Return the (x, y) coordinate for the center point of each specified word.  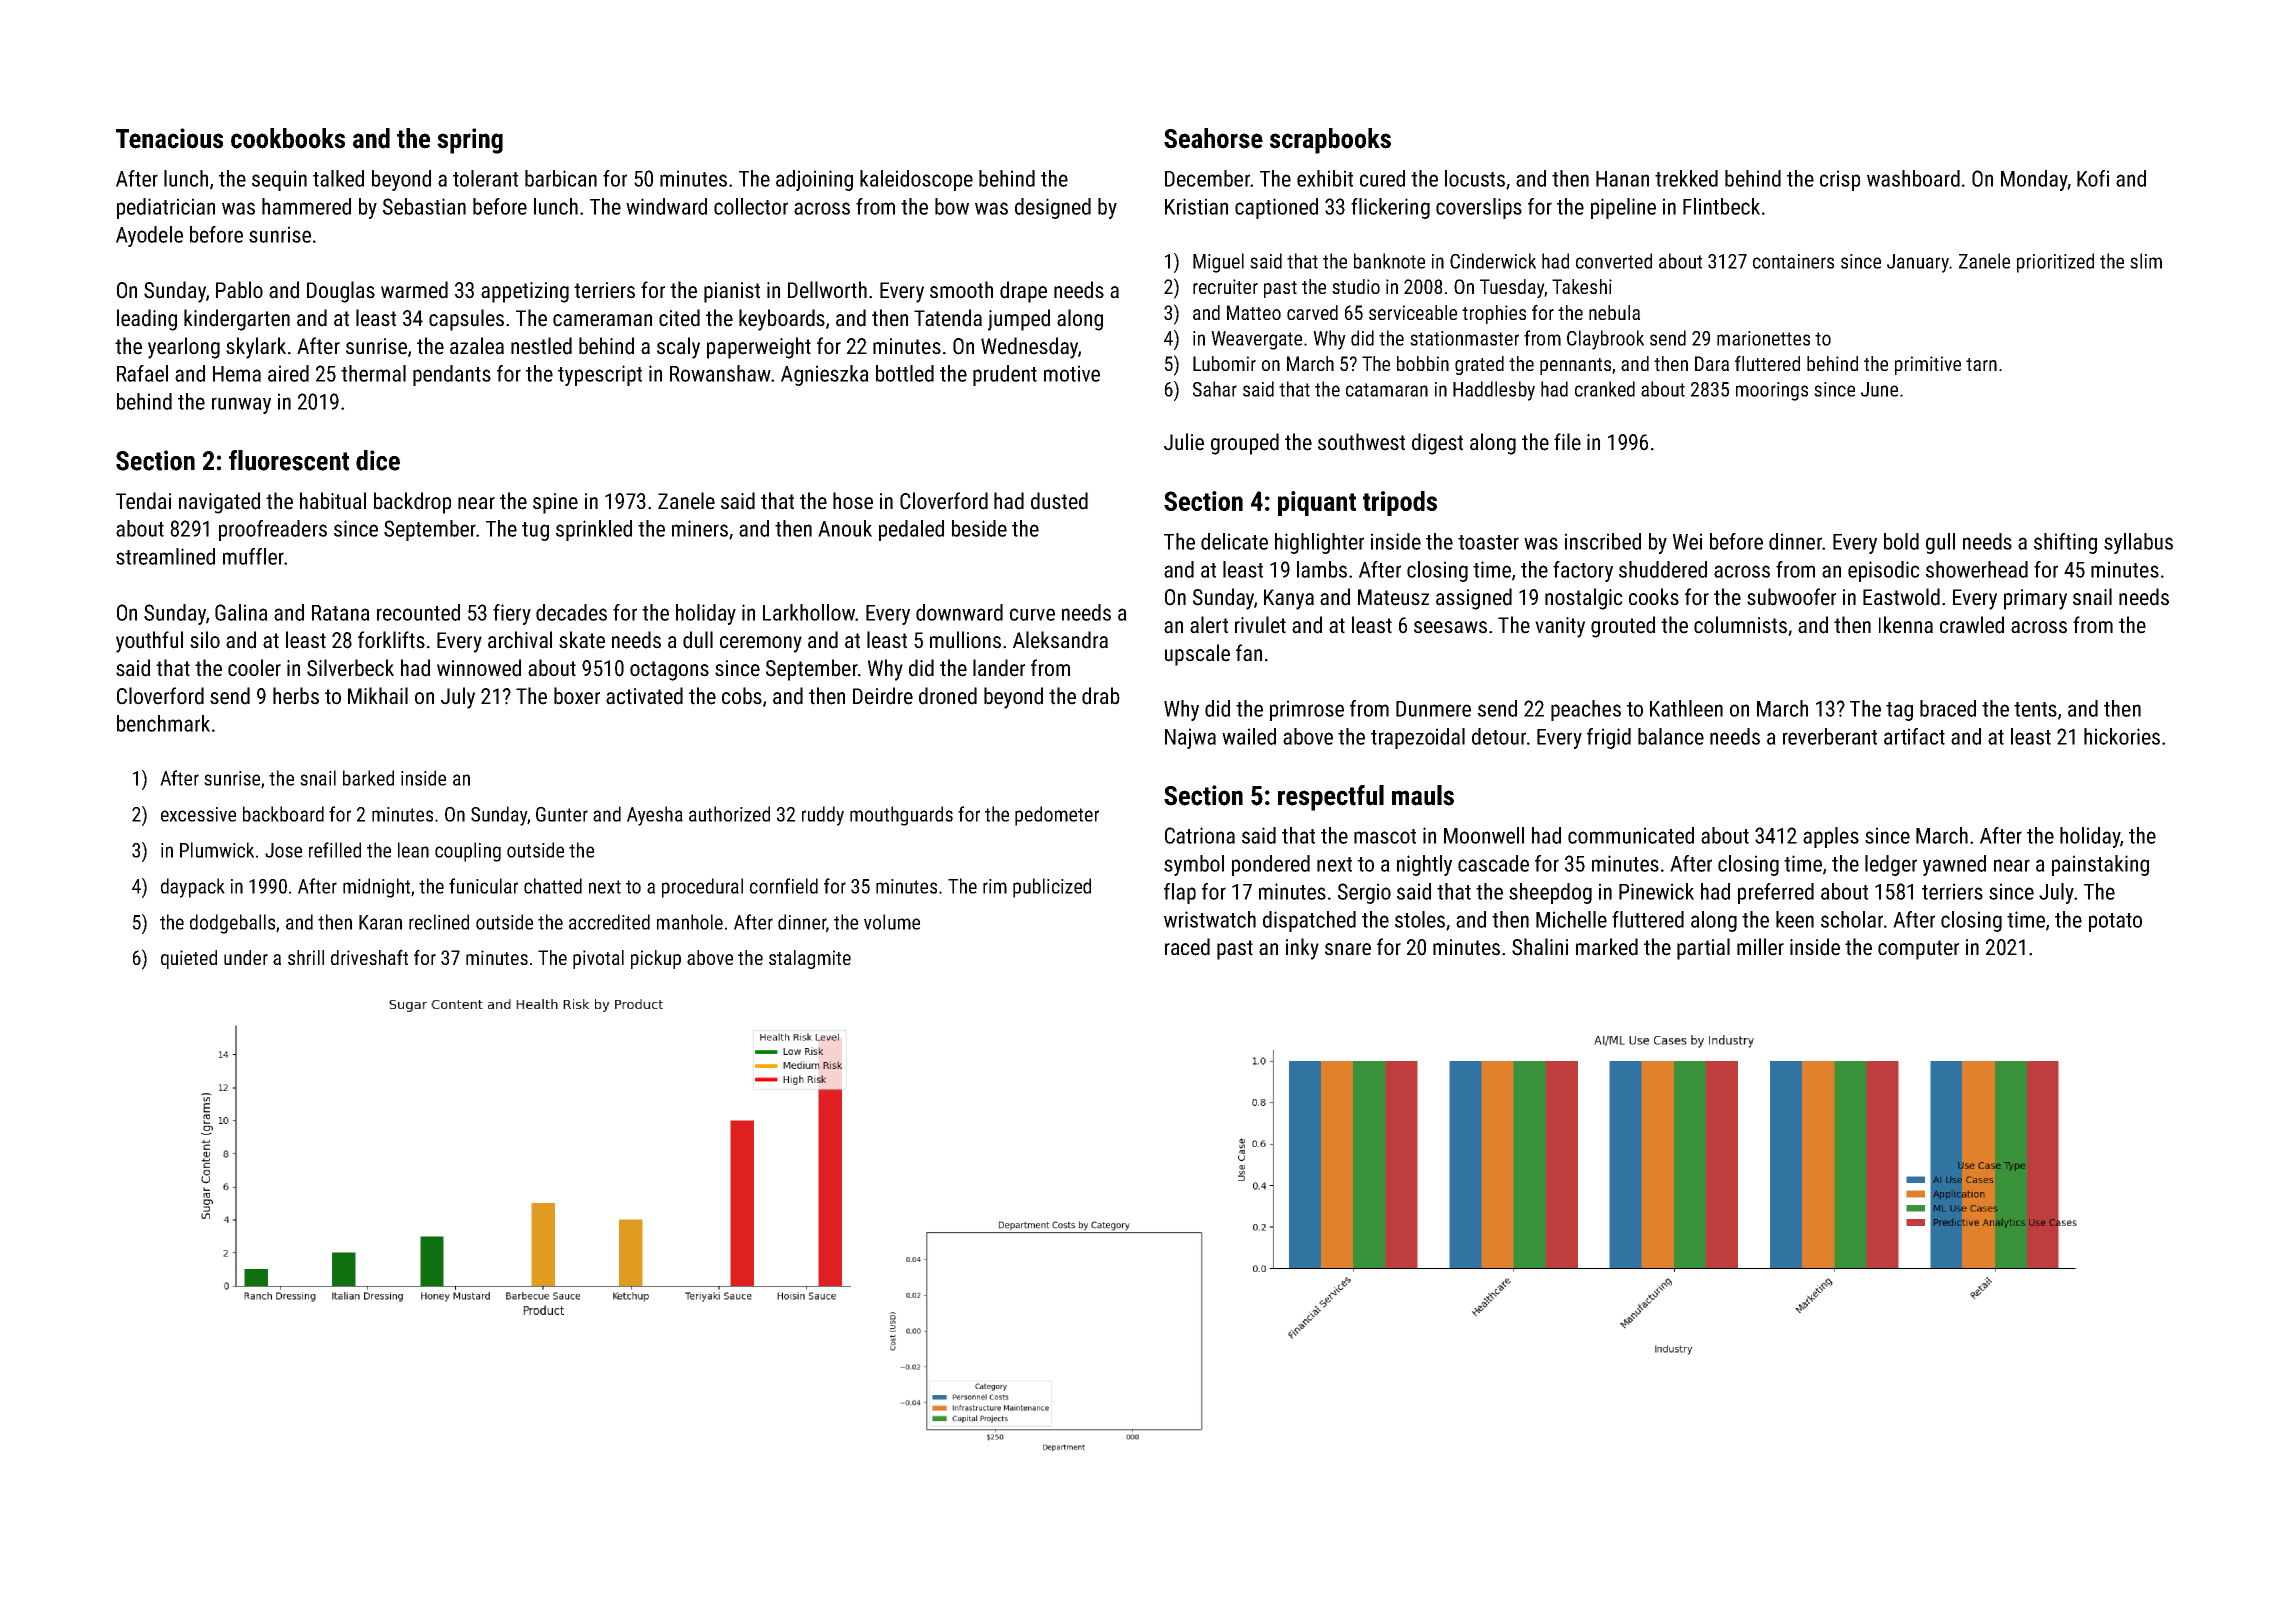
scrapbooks (1330, 141)
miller (1760, 947)
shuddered (1663, 569)
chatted (553, 886)
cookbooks (288, 138)
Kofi (2093, 178)
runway (241, 405)
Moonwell (1484, 835)
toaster (1488, 542)
